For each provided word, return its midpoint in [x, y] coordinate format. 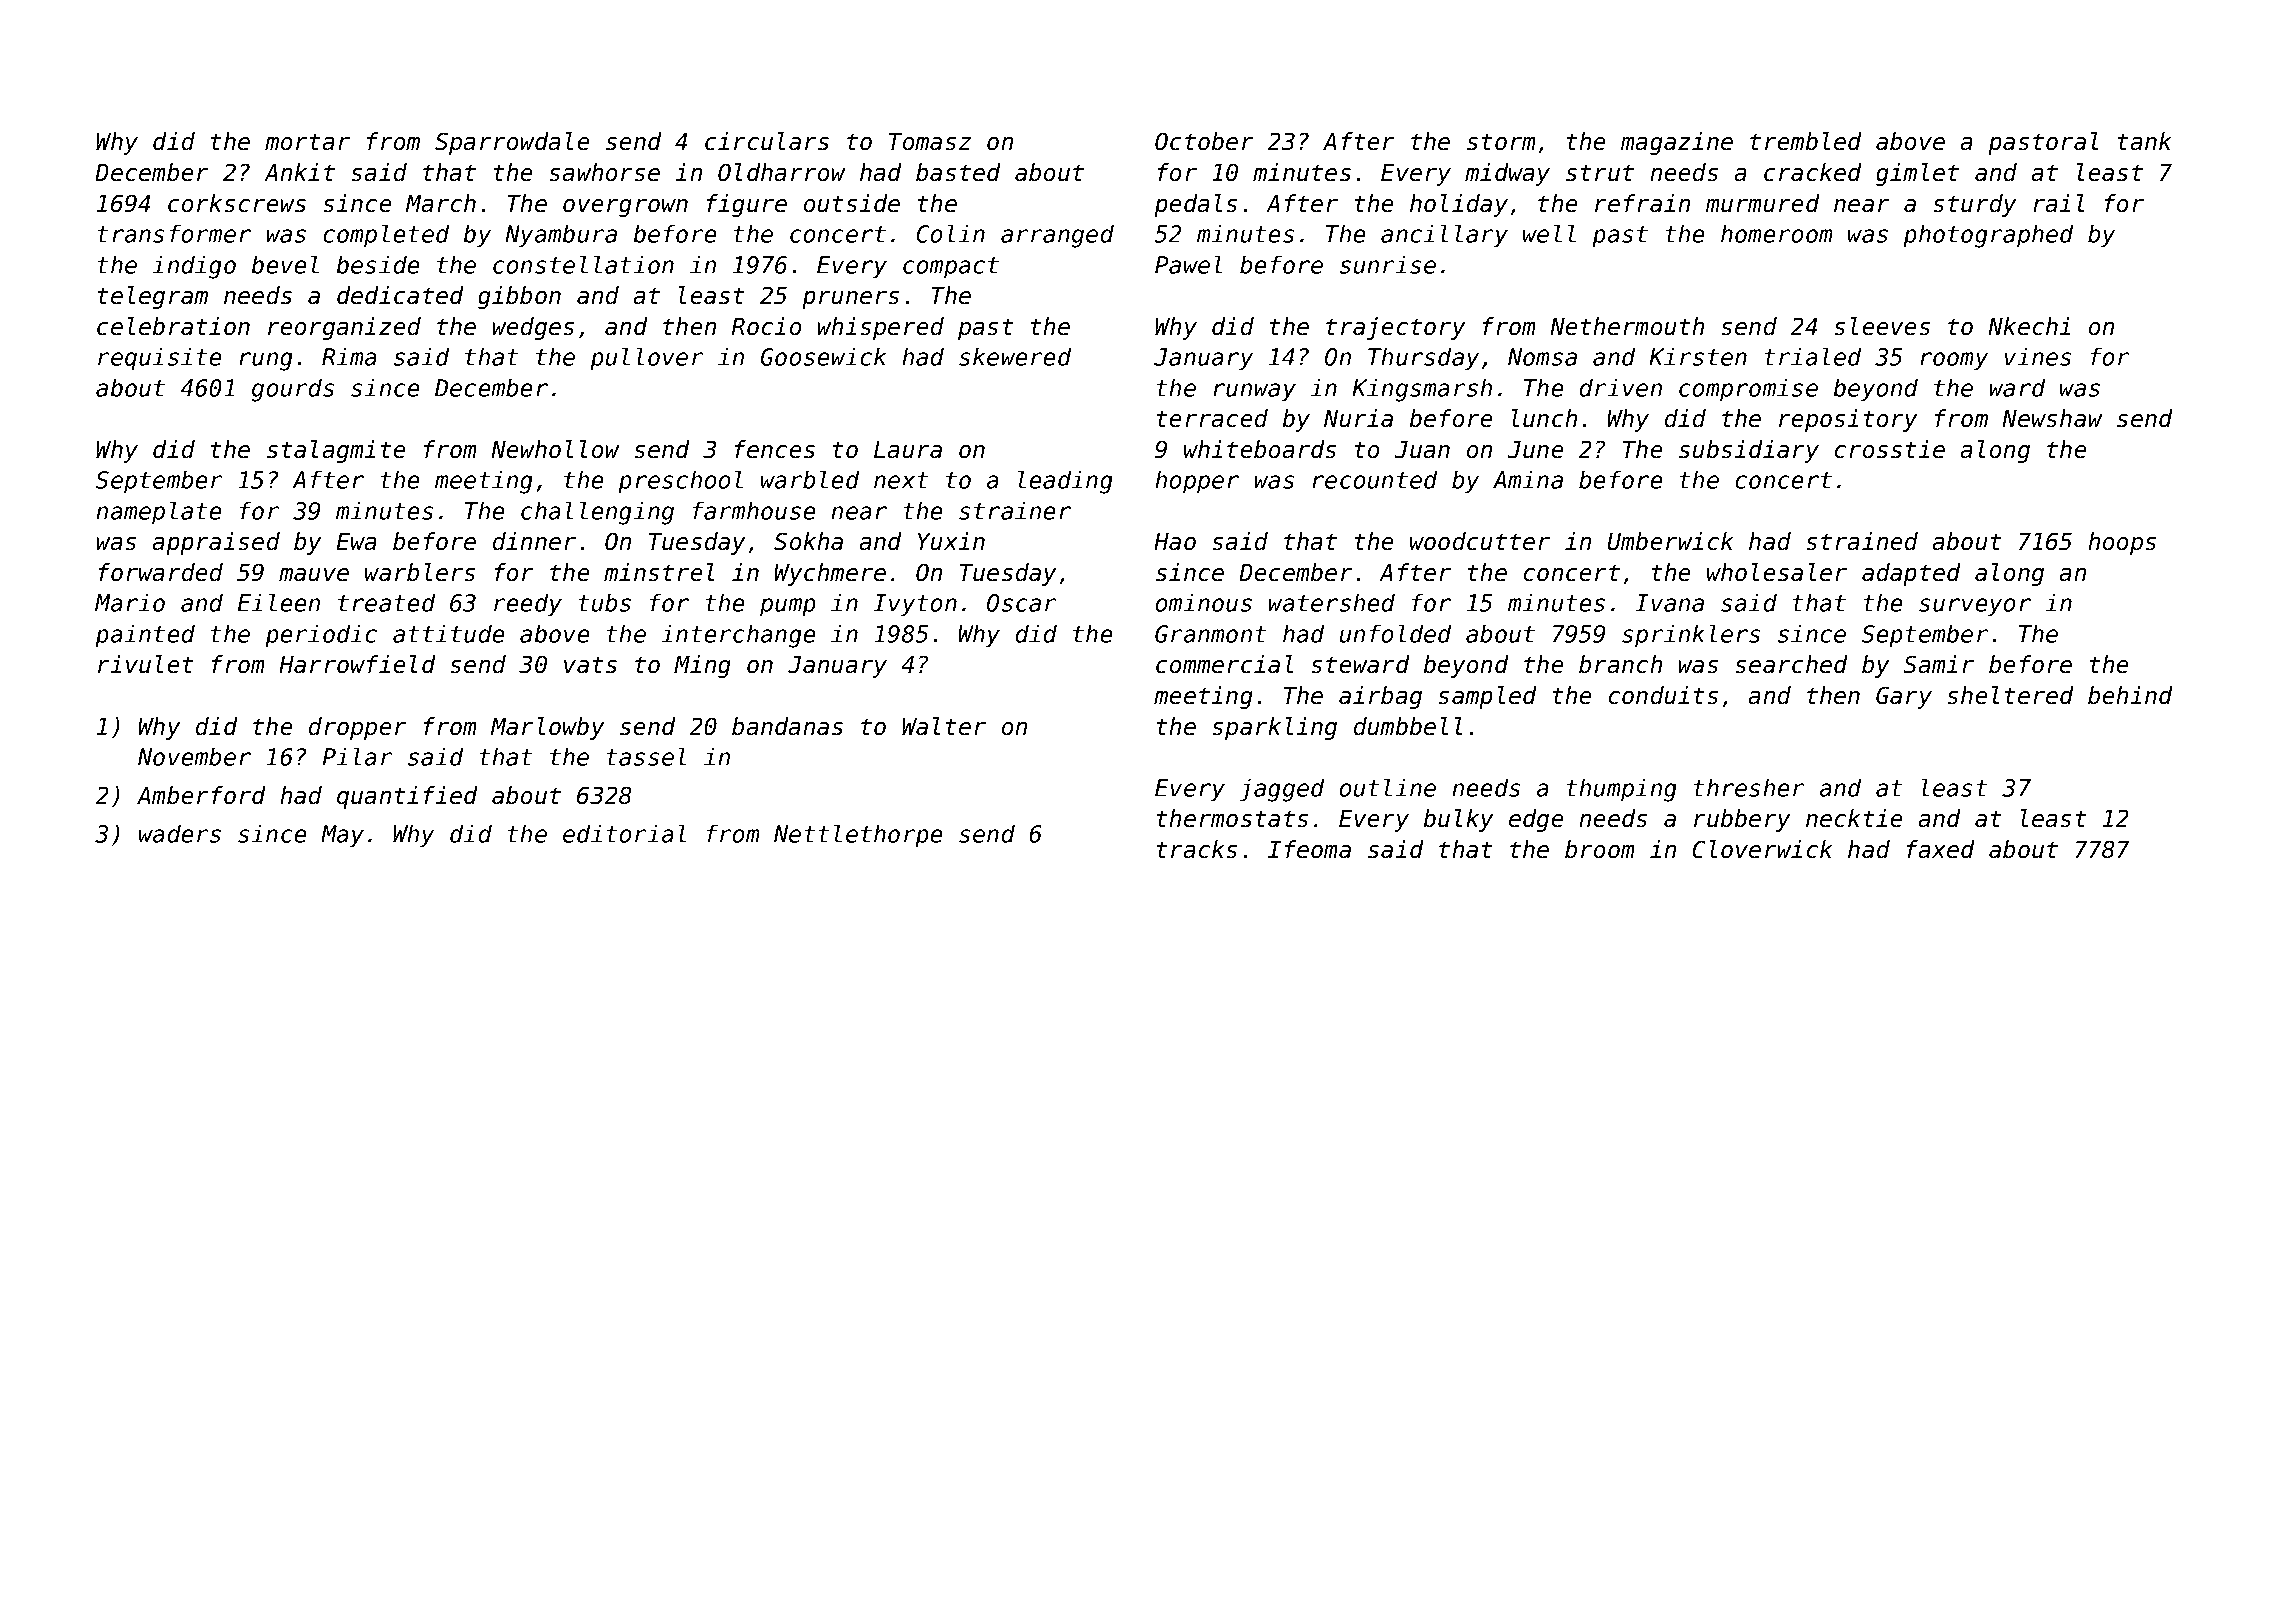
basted [958, 172]
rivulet [146, 664]
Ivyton [915, 605]
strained [1862, 541]
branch [1620, 664]
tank [2145, 141]
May [342, 836]
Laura [908, 450]
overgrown [625, 208]
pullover [647, 359]
